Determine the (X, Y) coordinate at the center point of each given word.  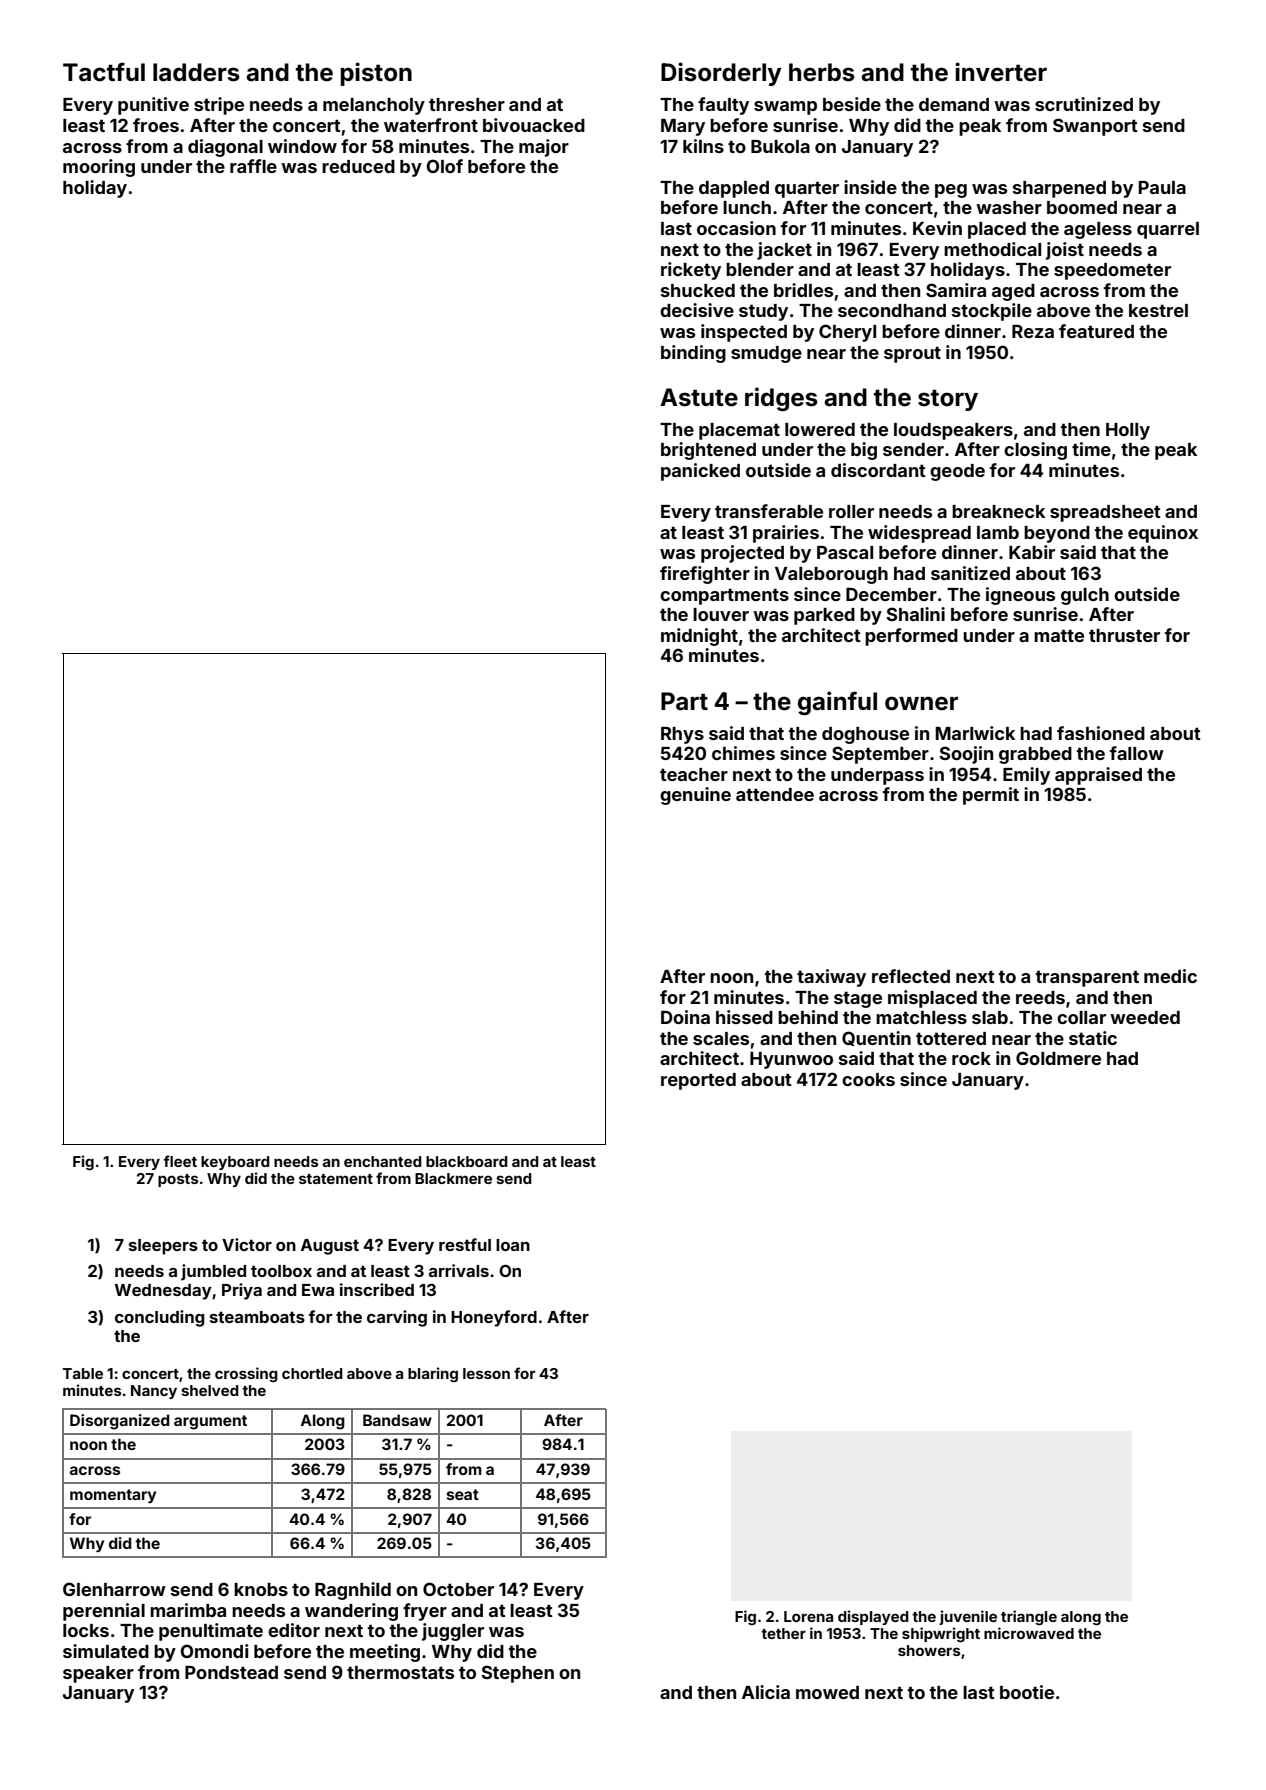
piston (376, 74)
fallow (1136, 753)
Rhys (682, 735)
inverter (1001, 72)
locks (86, 1630)
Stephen (517, 1674)
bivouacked (534, 125)
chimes (743, 753)
